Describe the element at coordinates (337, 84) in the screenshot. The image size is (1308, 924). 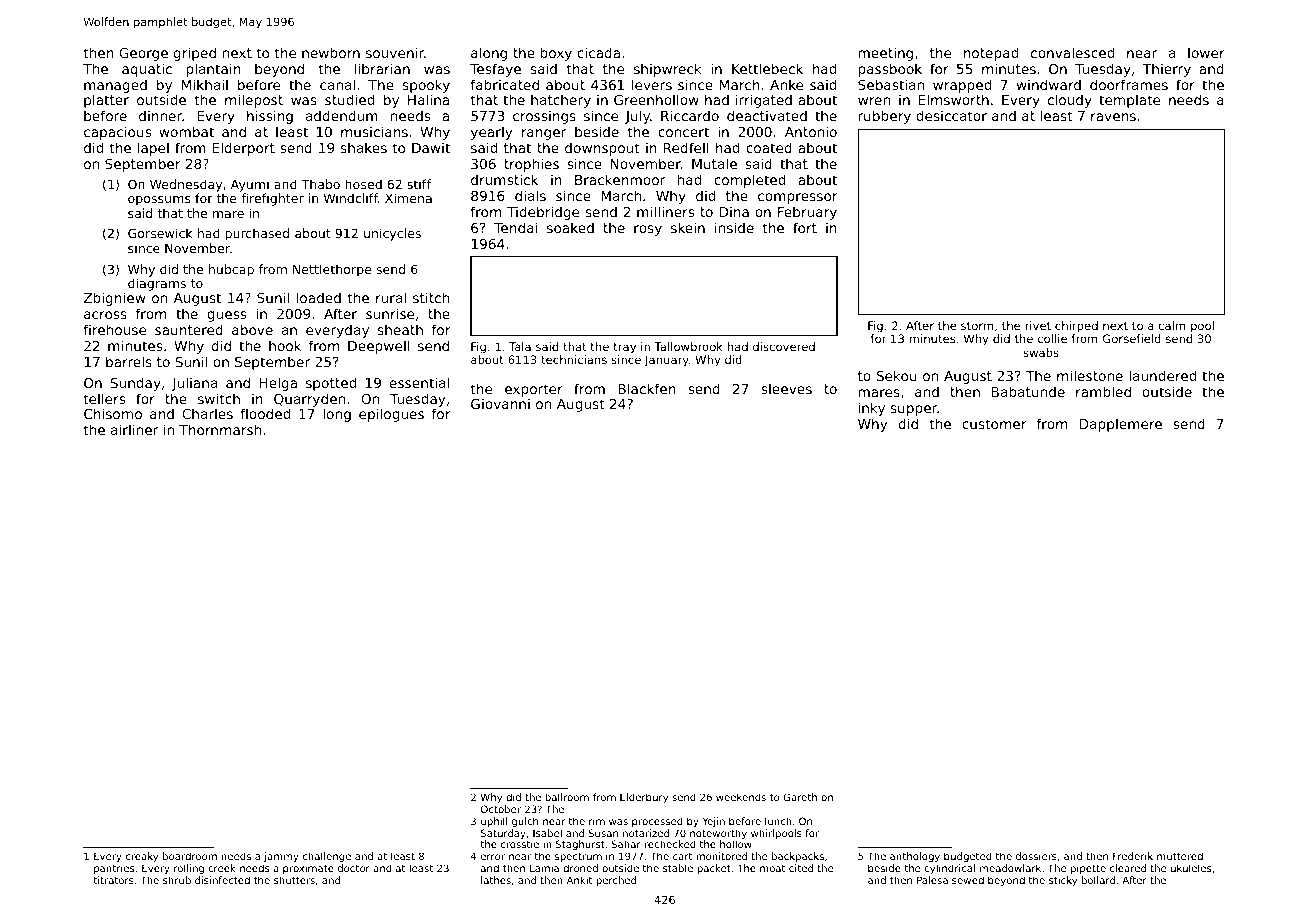
I see `canal` at that location.
